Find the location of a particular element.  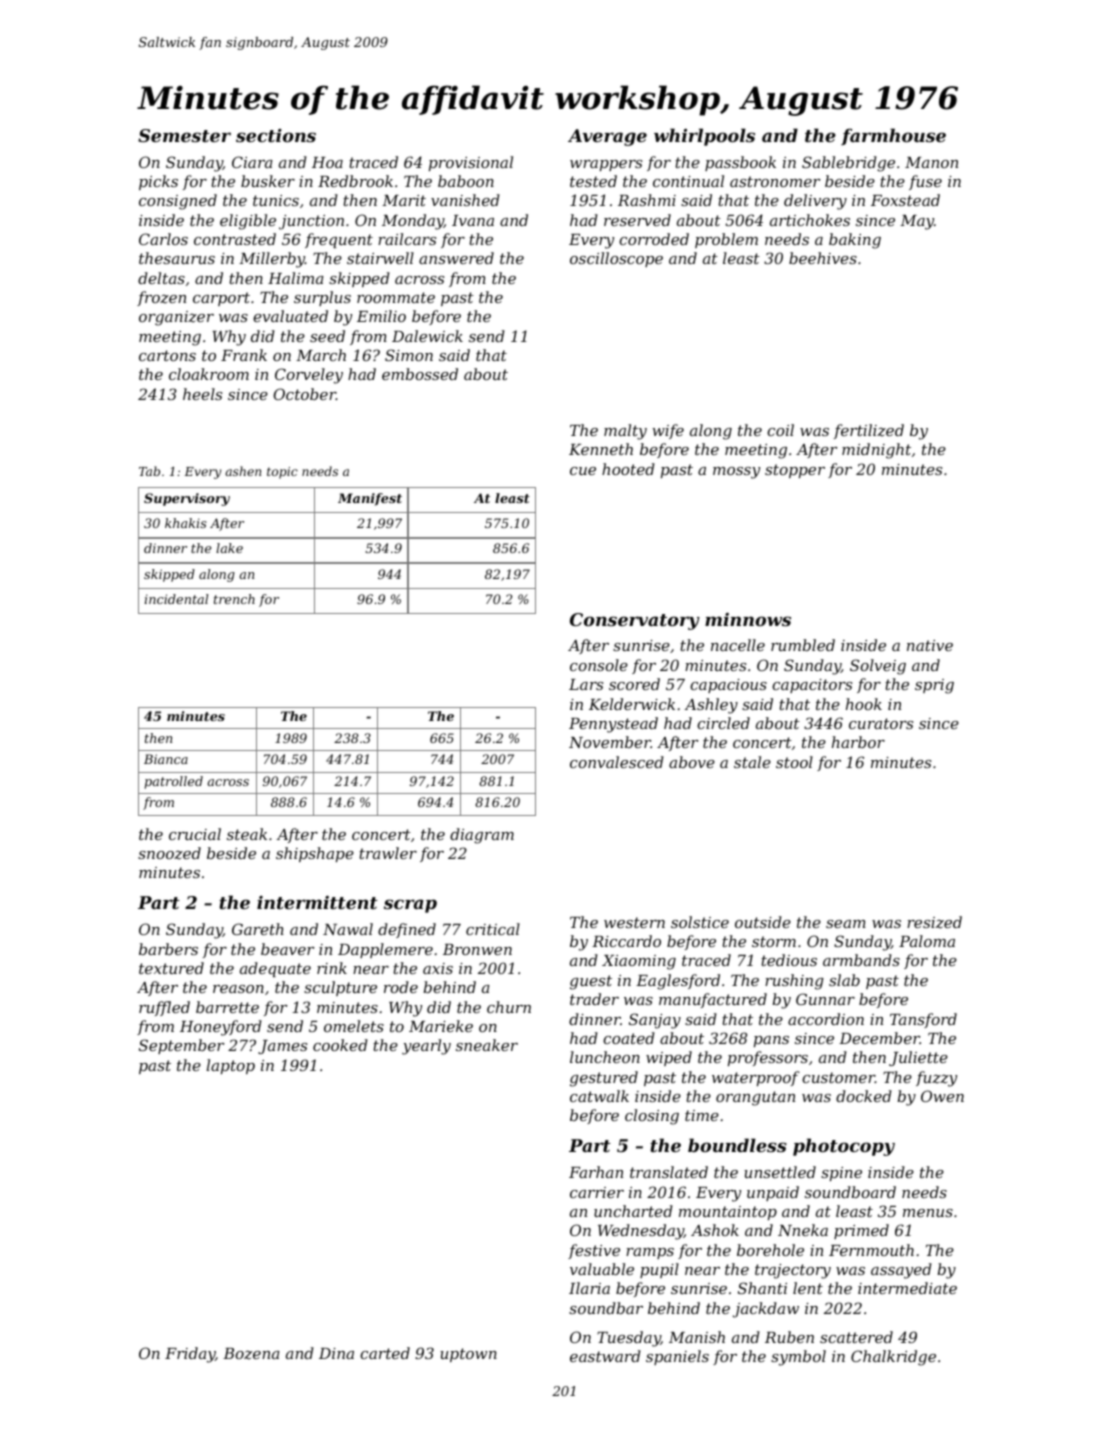

incidental is located at coordinates (176, 599).
